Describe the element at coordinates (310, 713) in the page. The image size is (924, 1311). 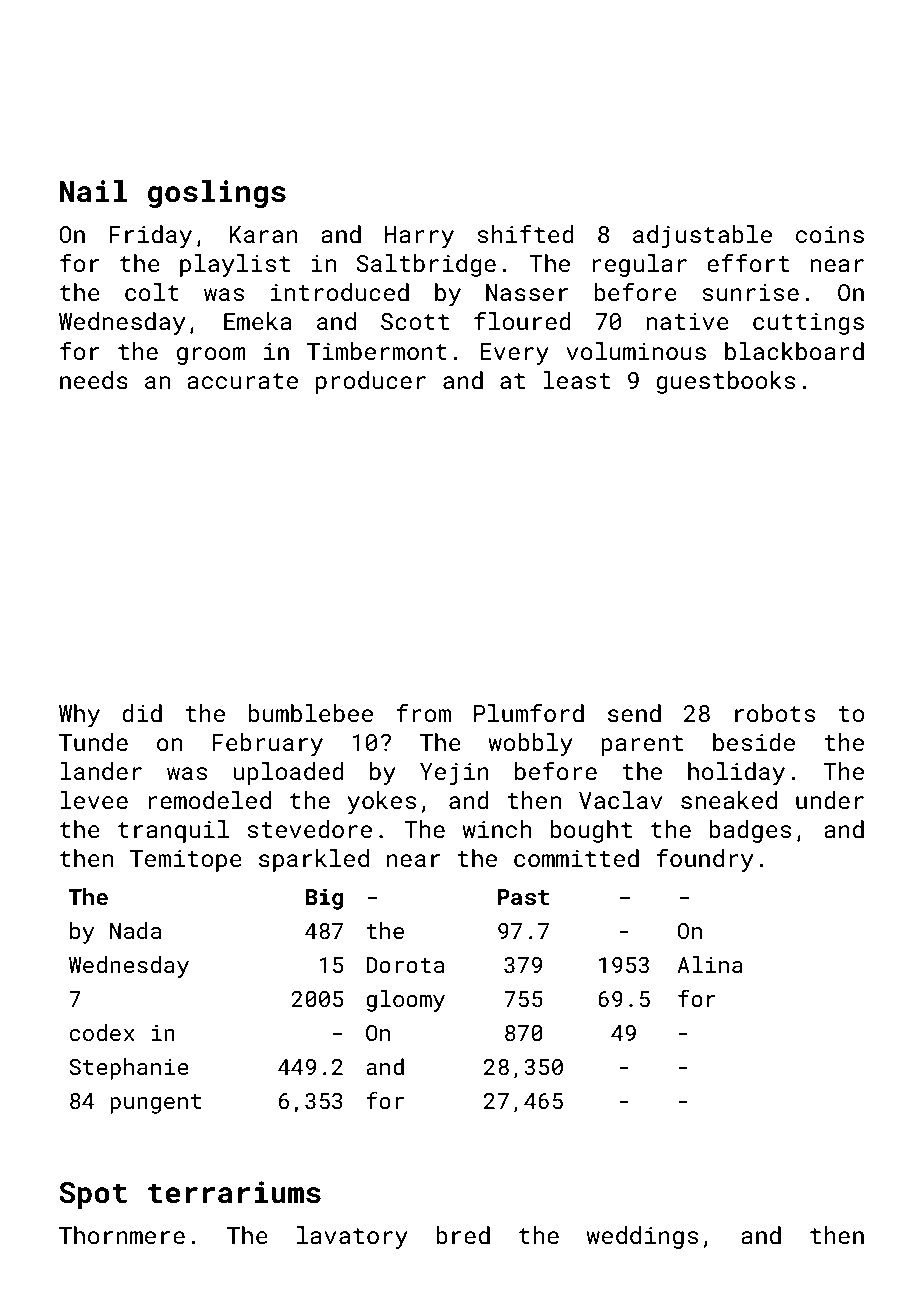
I see `bumblebee` at that location.
